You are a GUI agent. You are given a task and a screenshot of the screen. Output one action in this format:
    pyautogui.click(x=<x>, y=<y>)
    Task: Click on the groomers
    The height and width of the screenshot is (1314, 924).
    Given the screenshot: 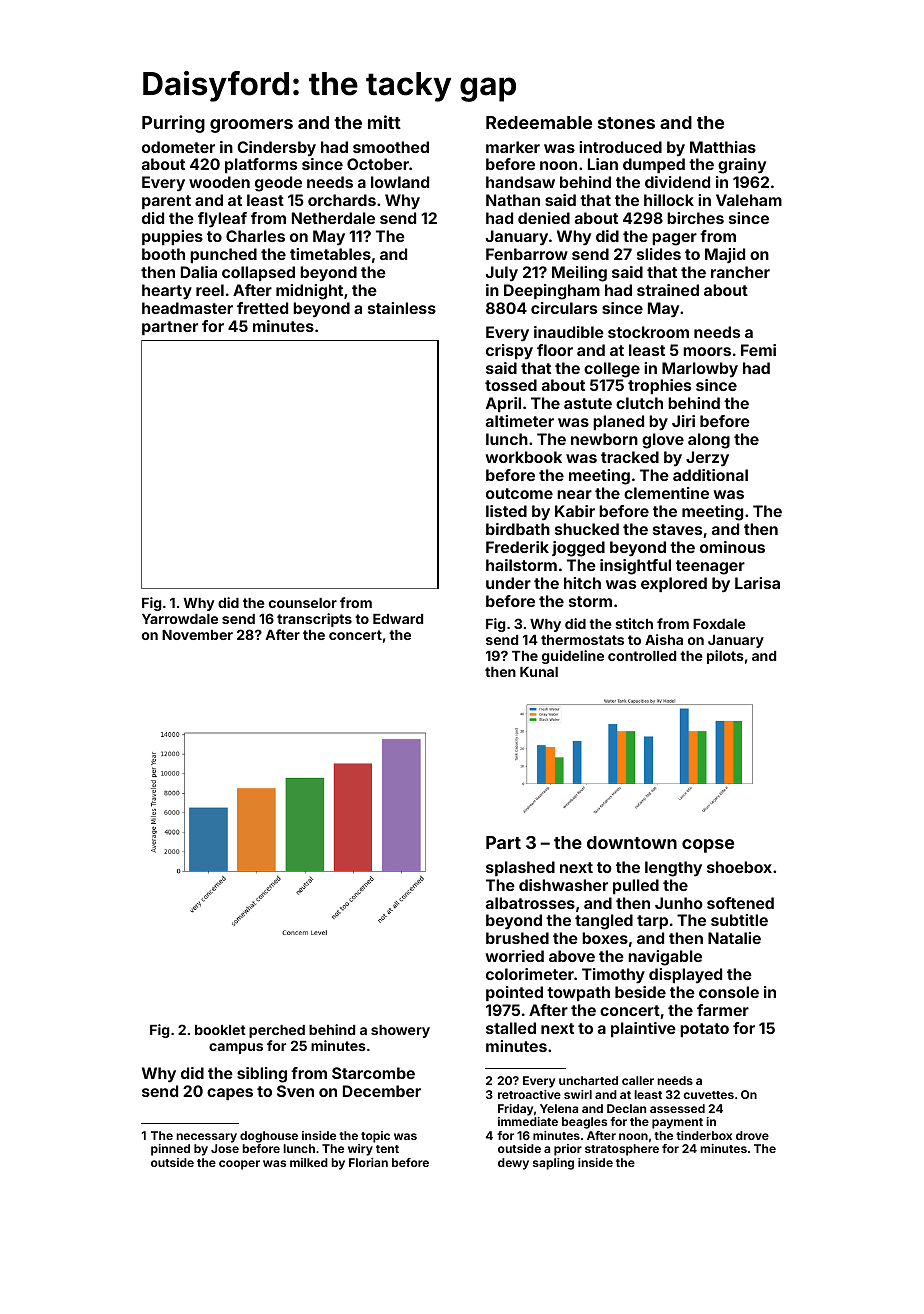 What is the action you would take?
    pyautogui.click(x=251, y=126)
